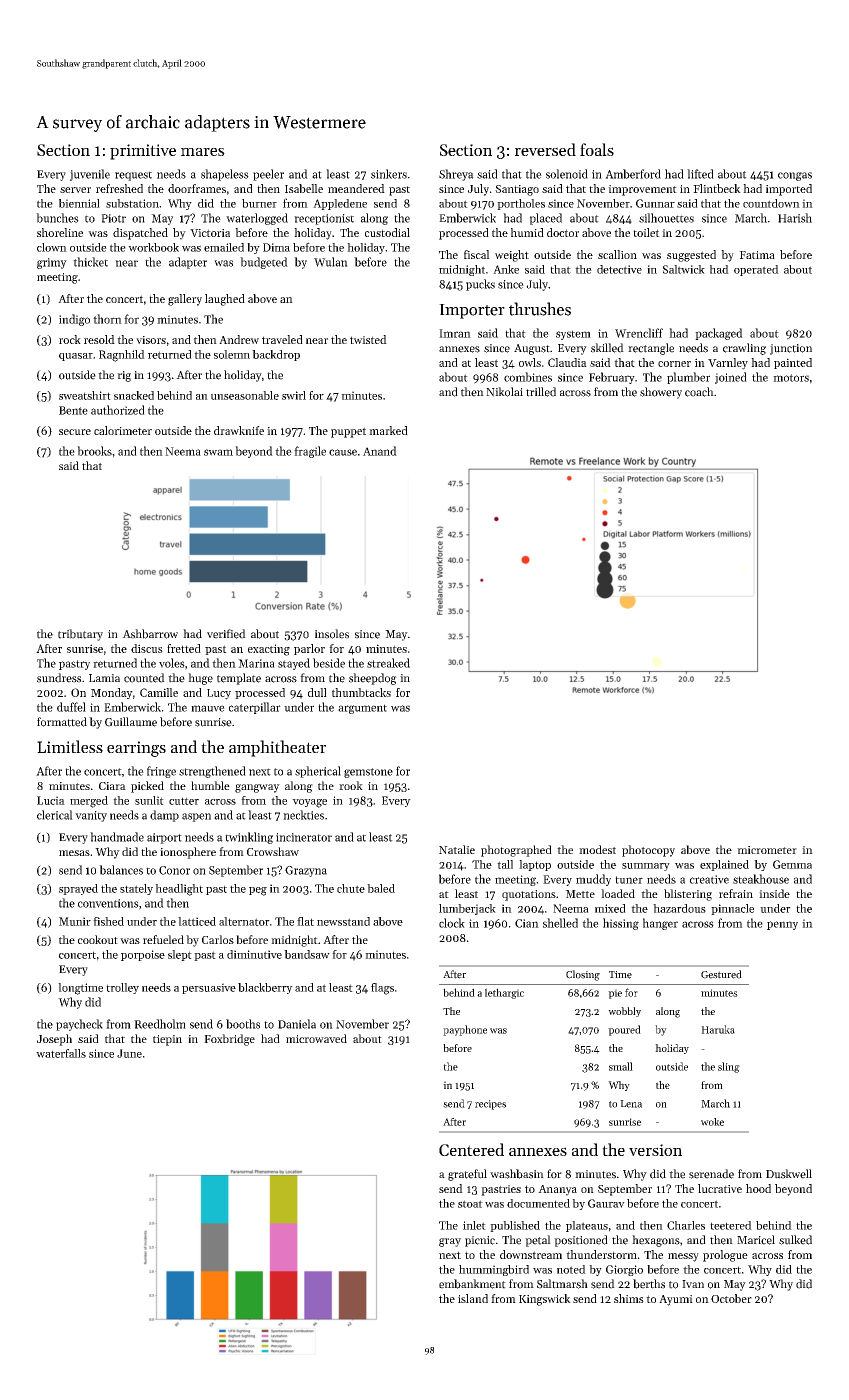 This document has height=1400, width=849. Describe the element at coordinates (389, 174) in the document. I see `sinkers` at that location.
